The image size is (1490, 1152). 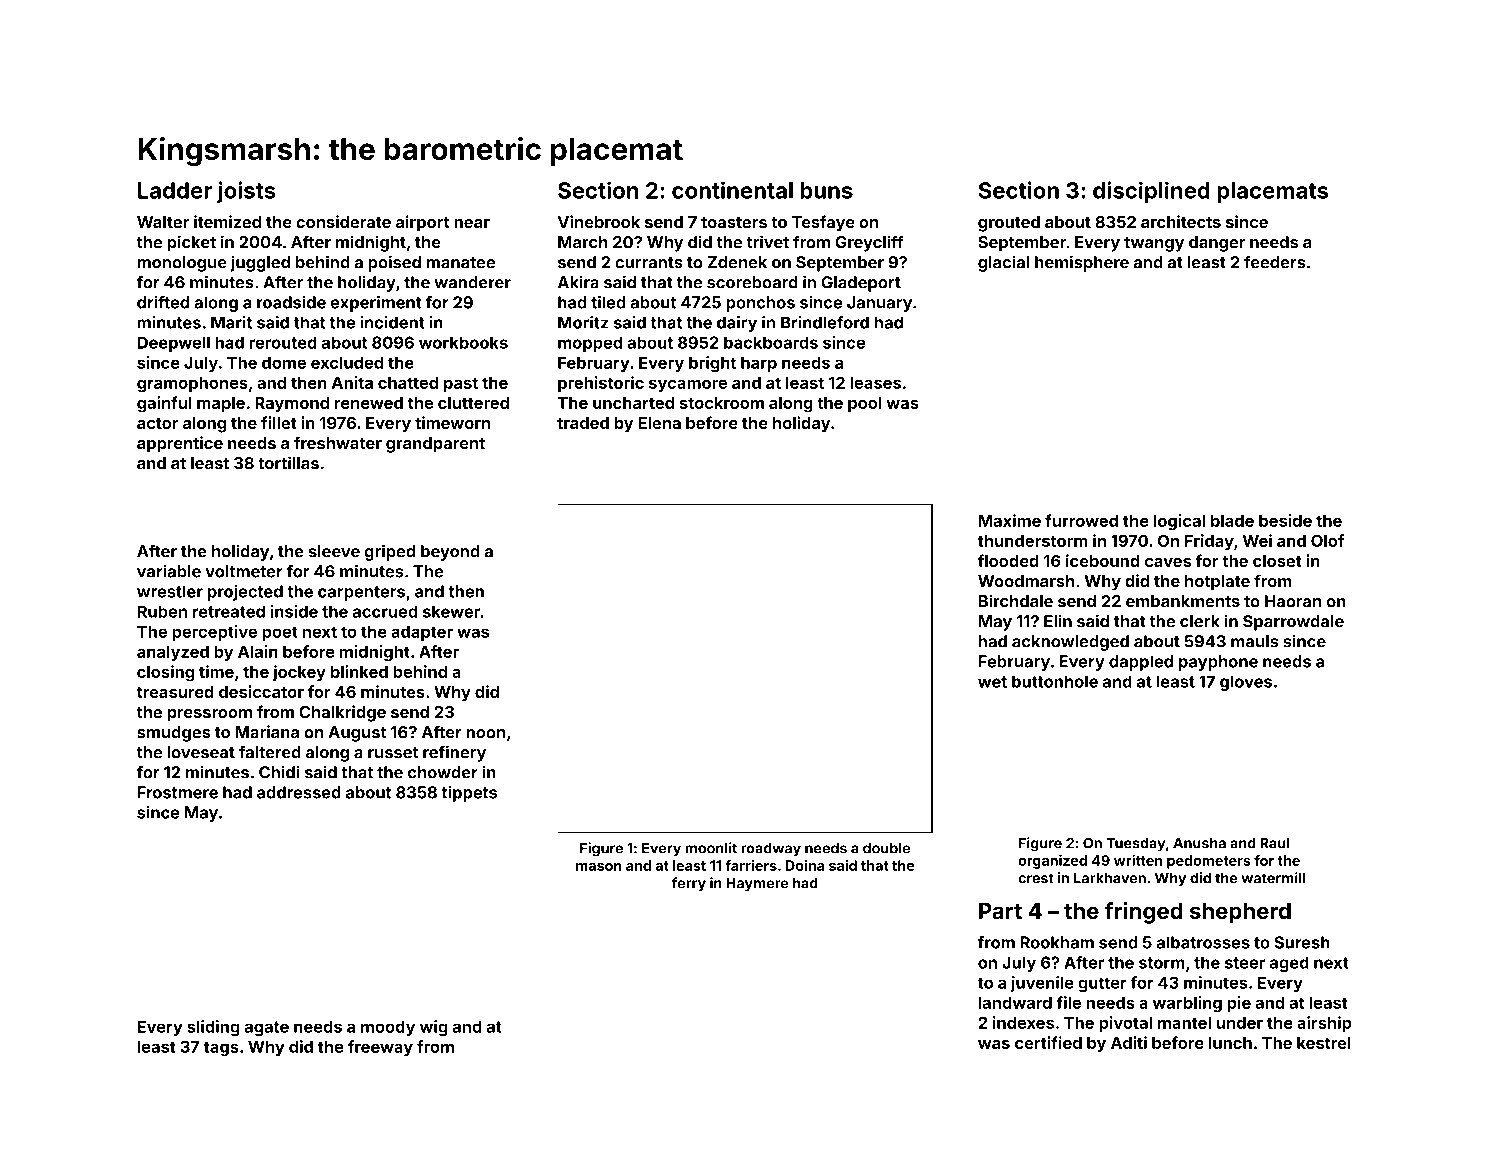 I want to click on disciplined, so click(x=1151, y=192).
